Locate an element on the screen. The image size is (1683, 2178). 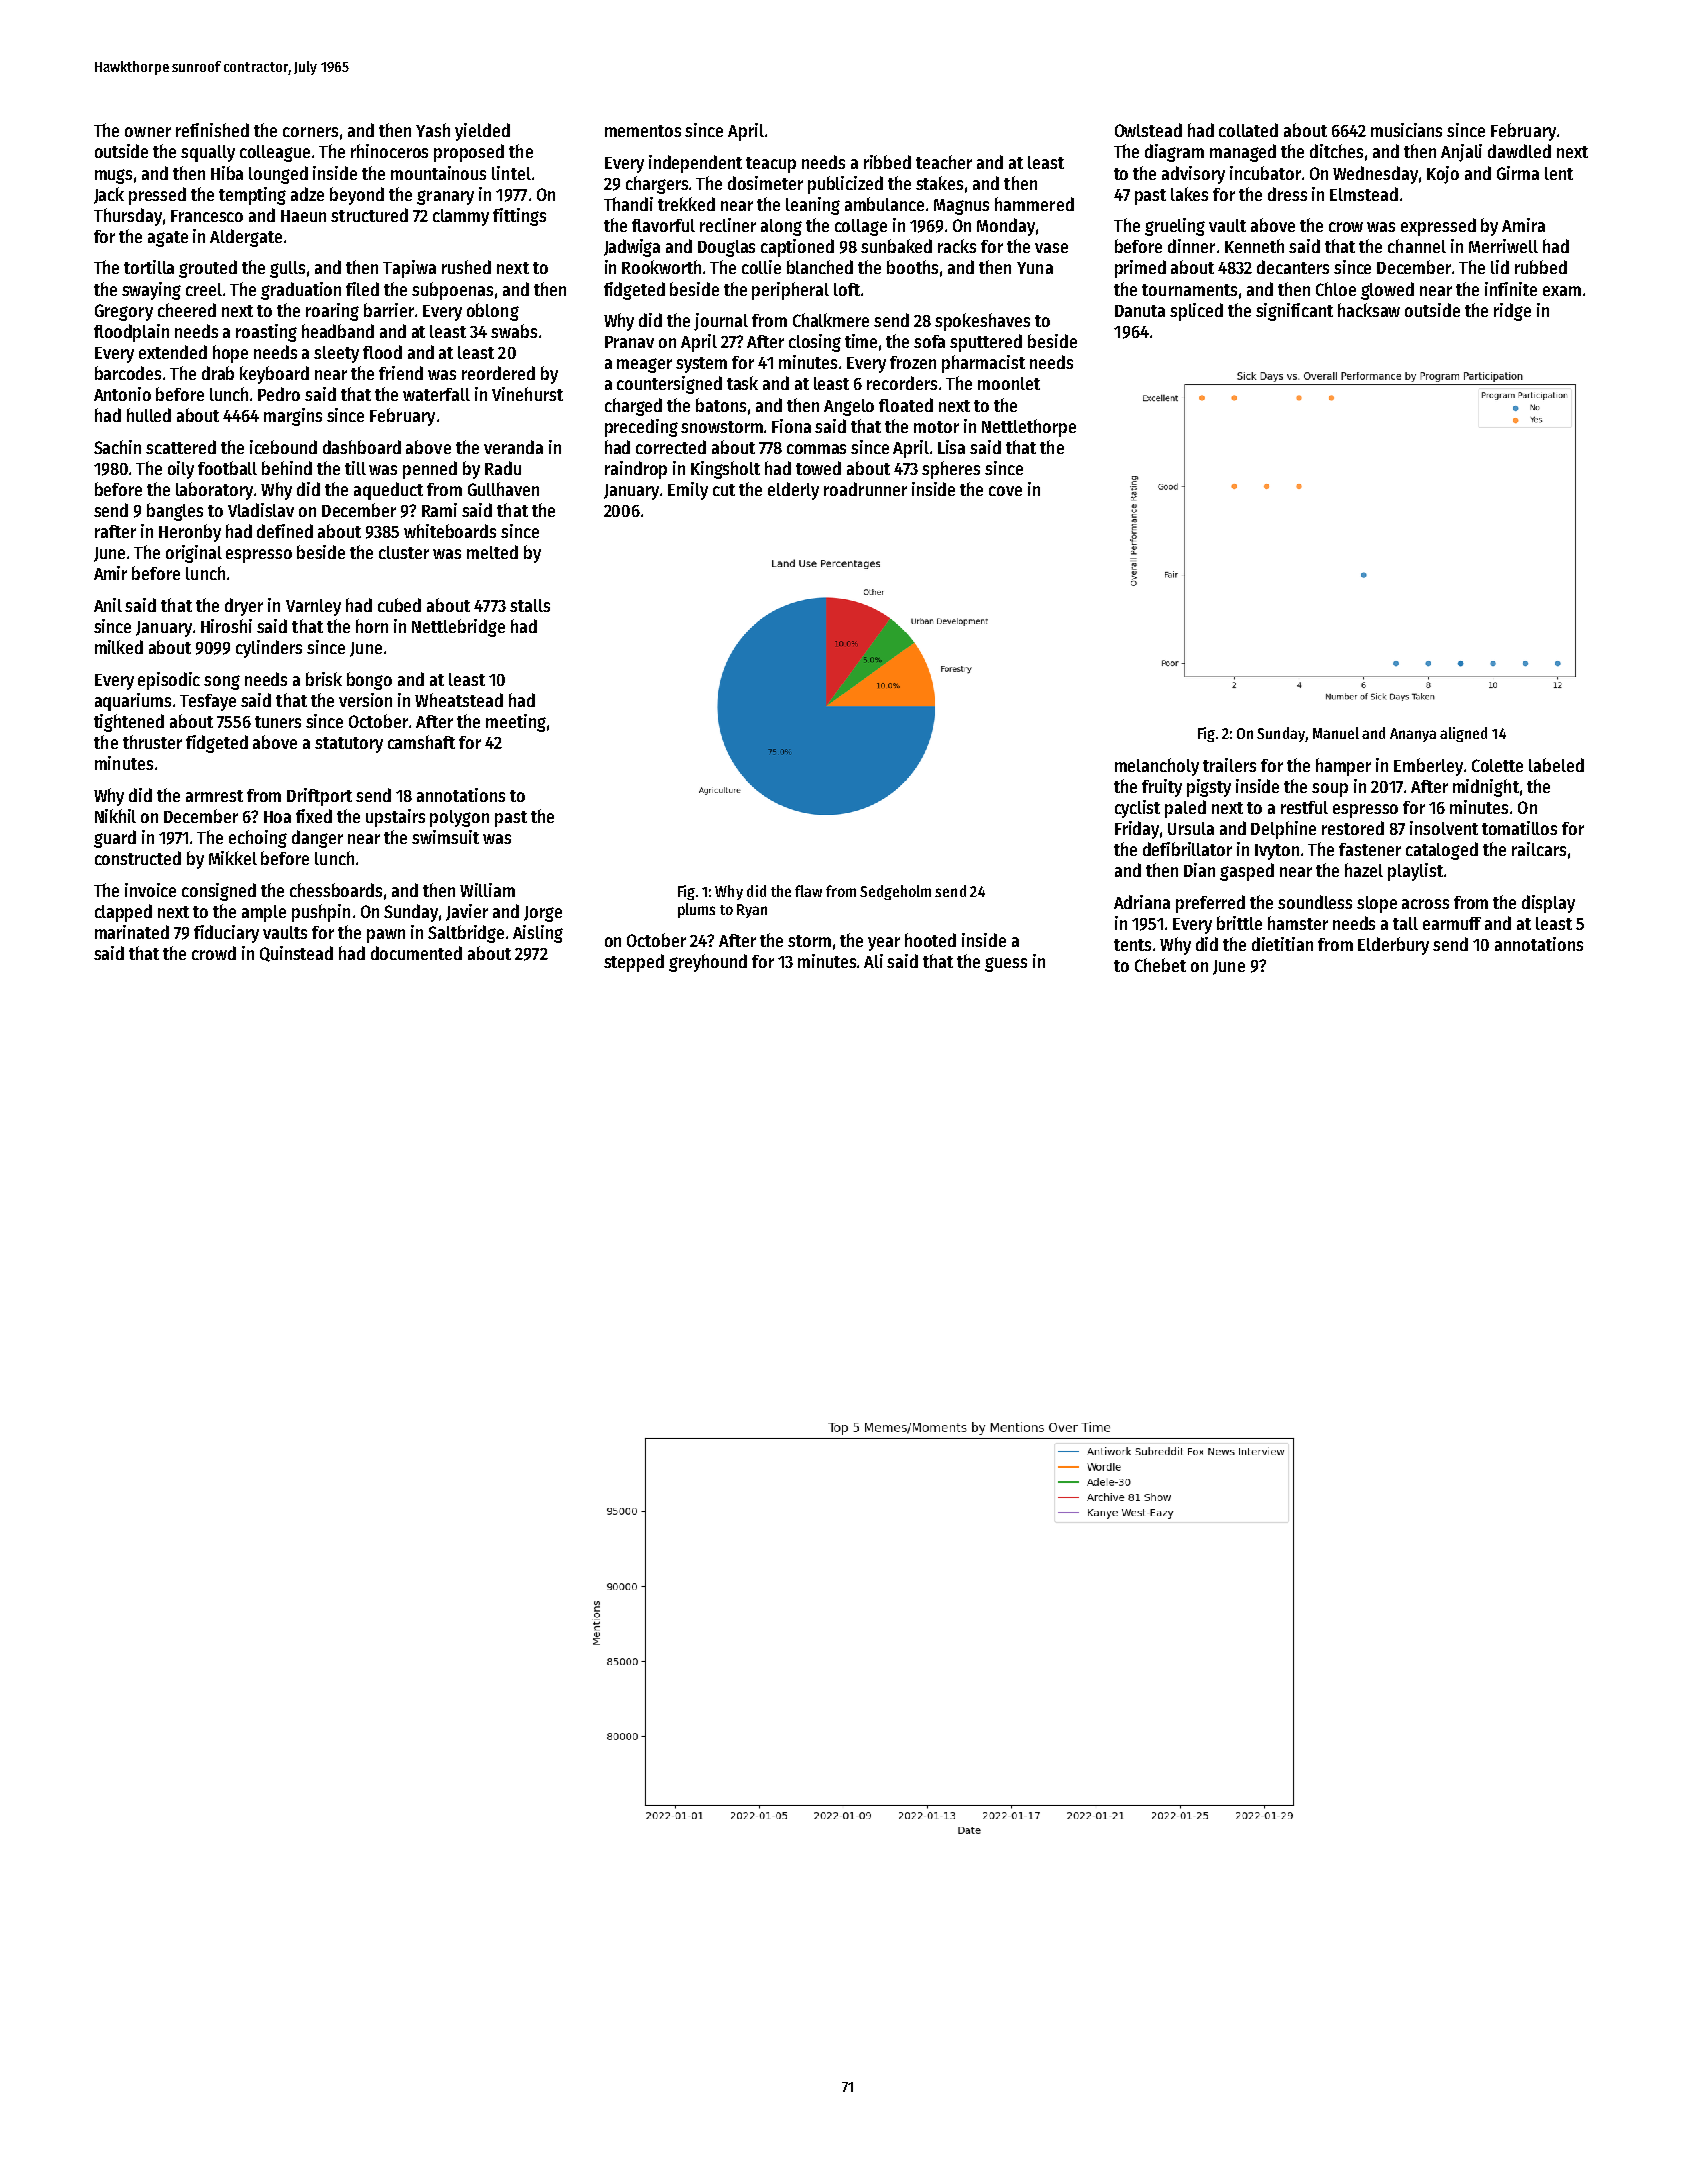
Driftport is located at coordinates (319, 797).
